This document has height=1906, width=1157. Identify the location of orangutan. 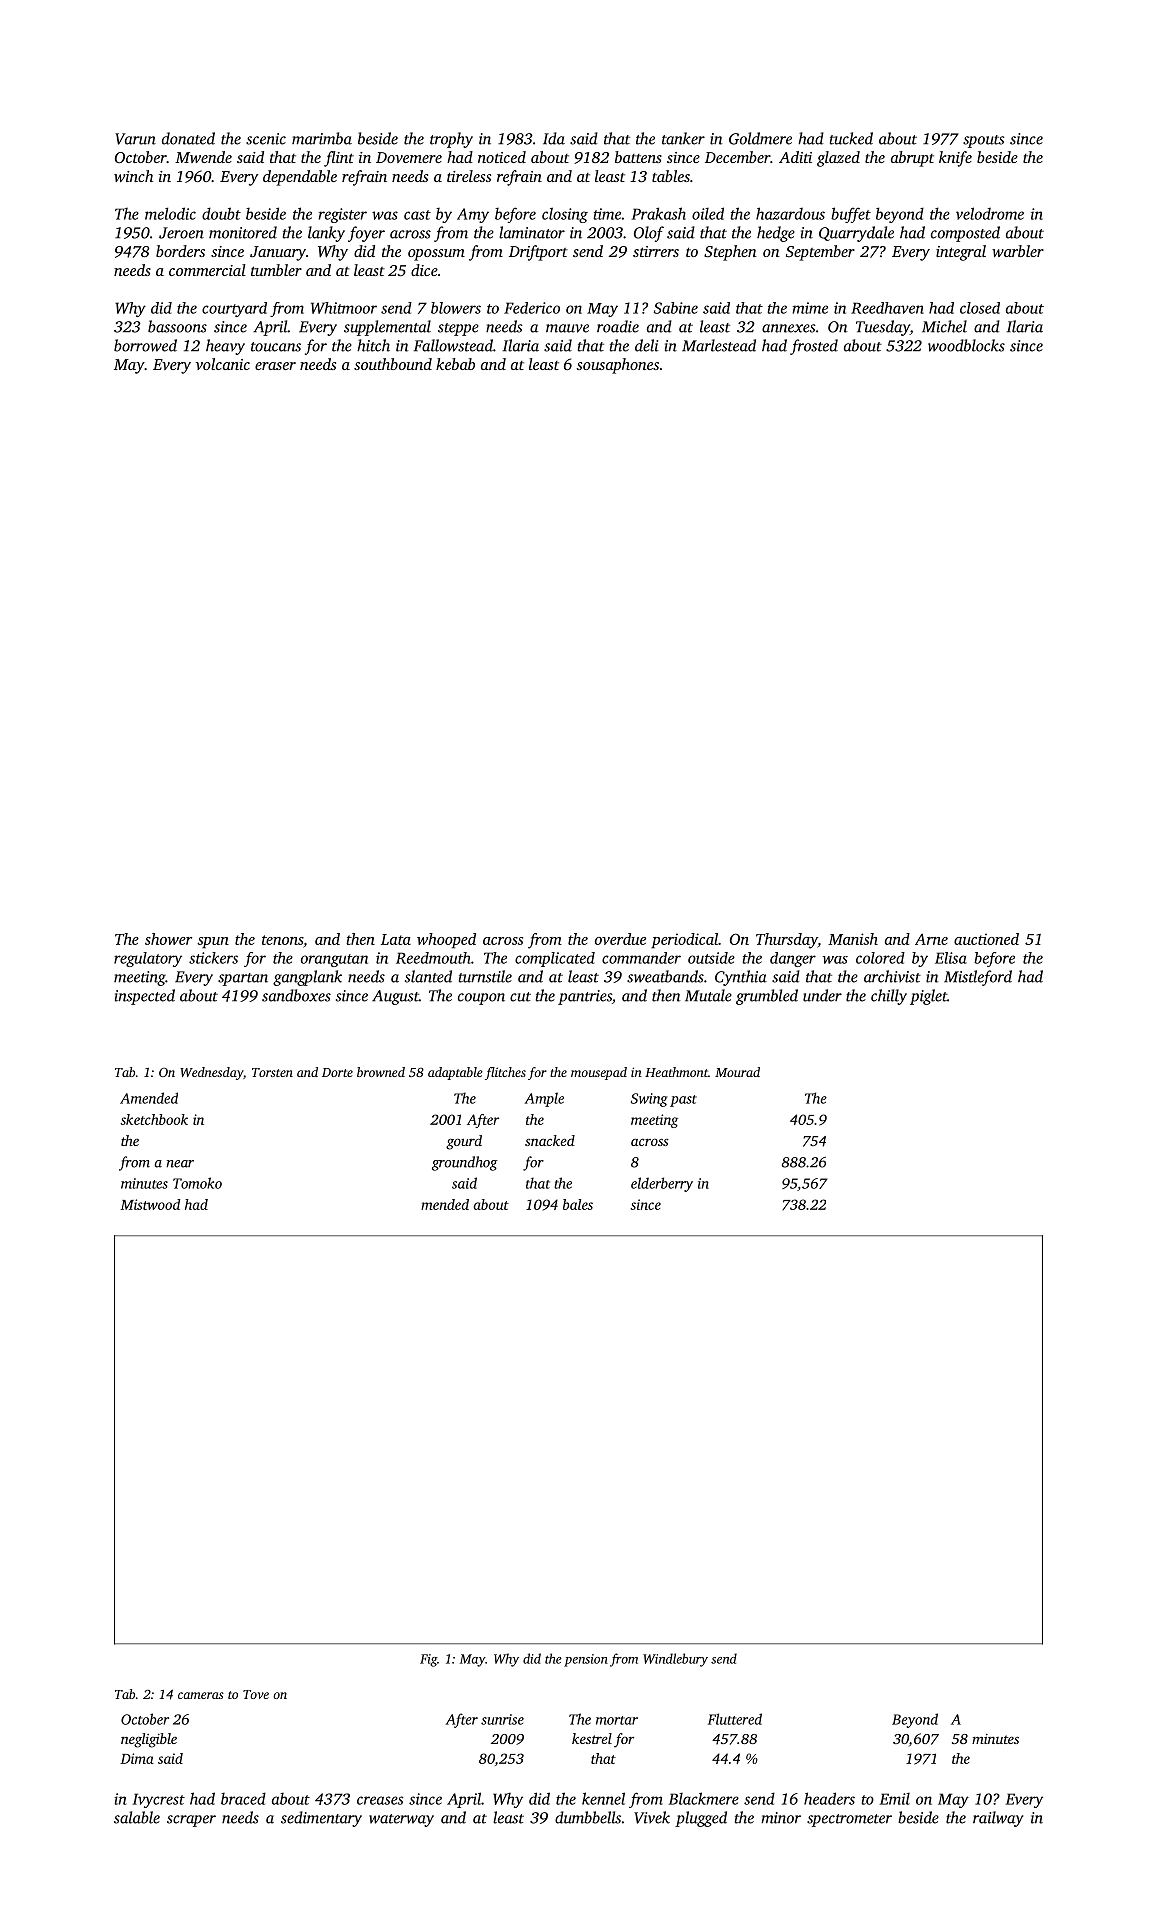
(334, 960).
